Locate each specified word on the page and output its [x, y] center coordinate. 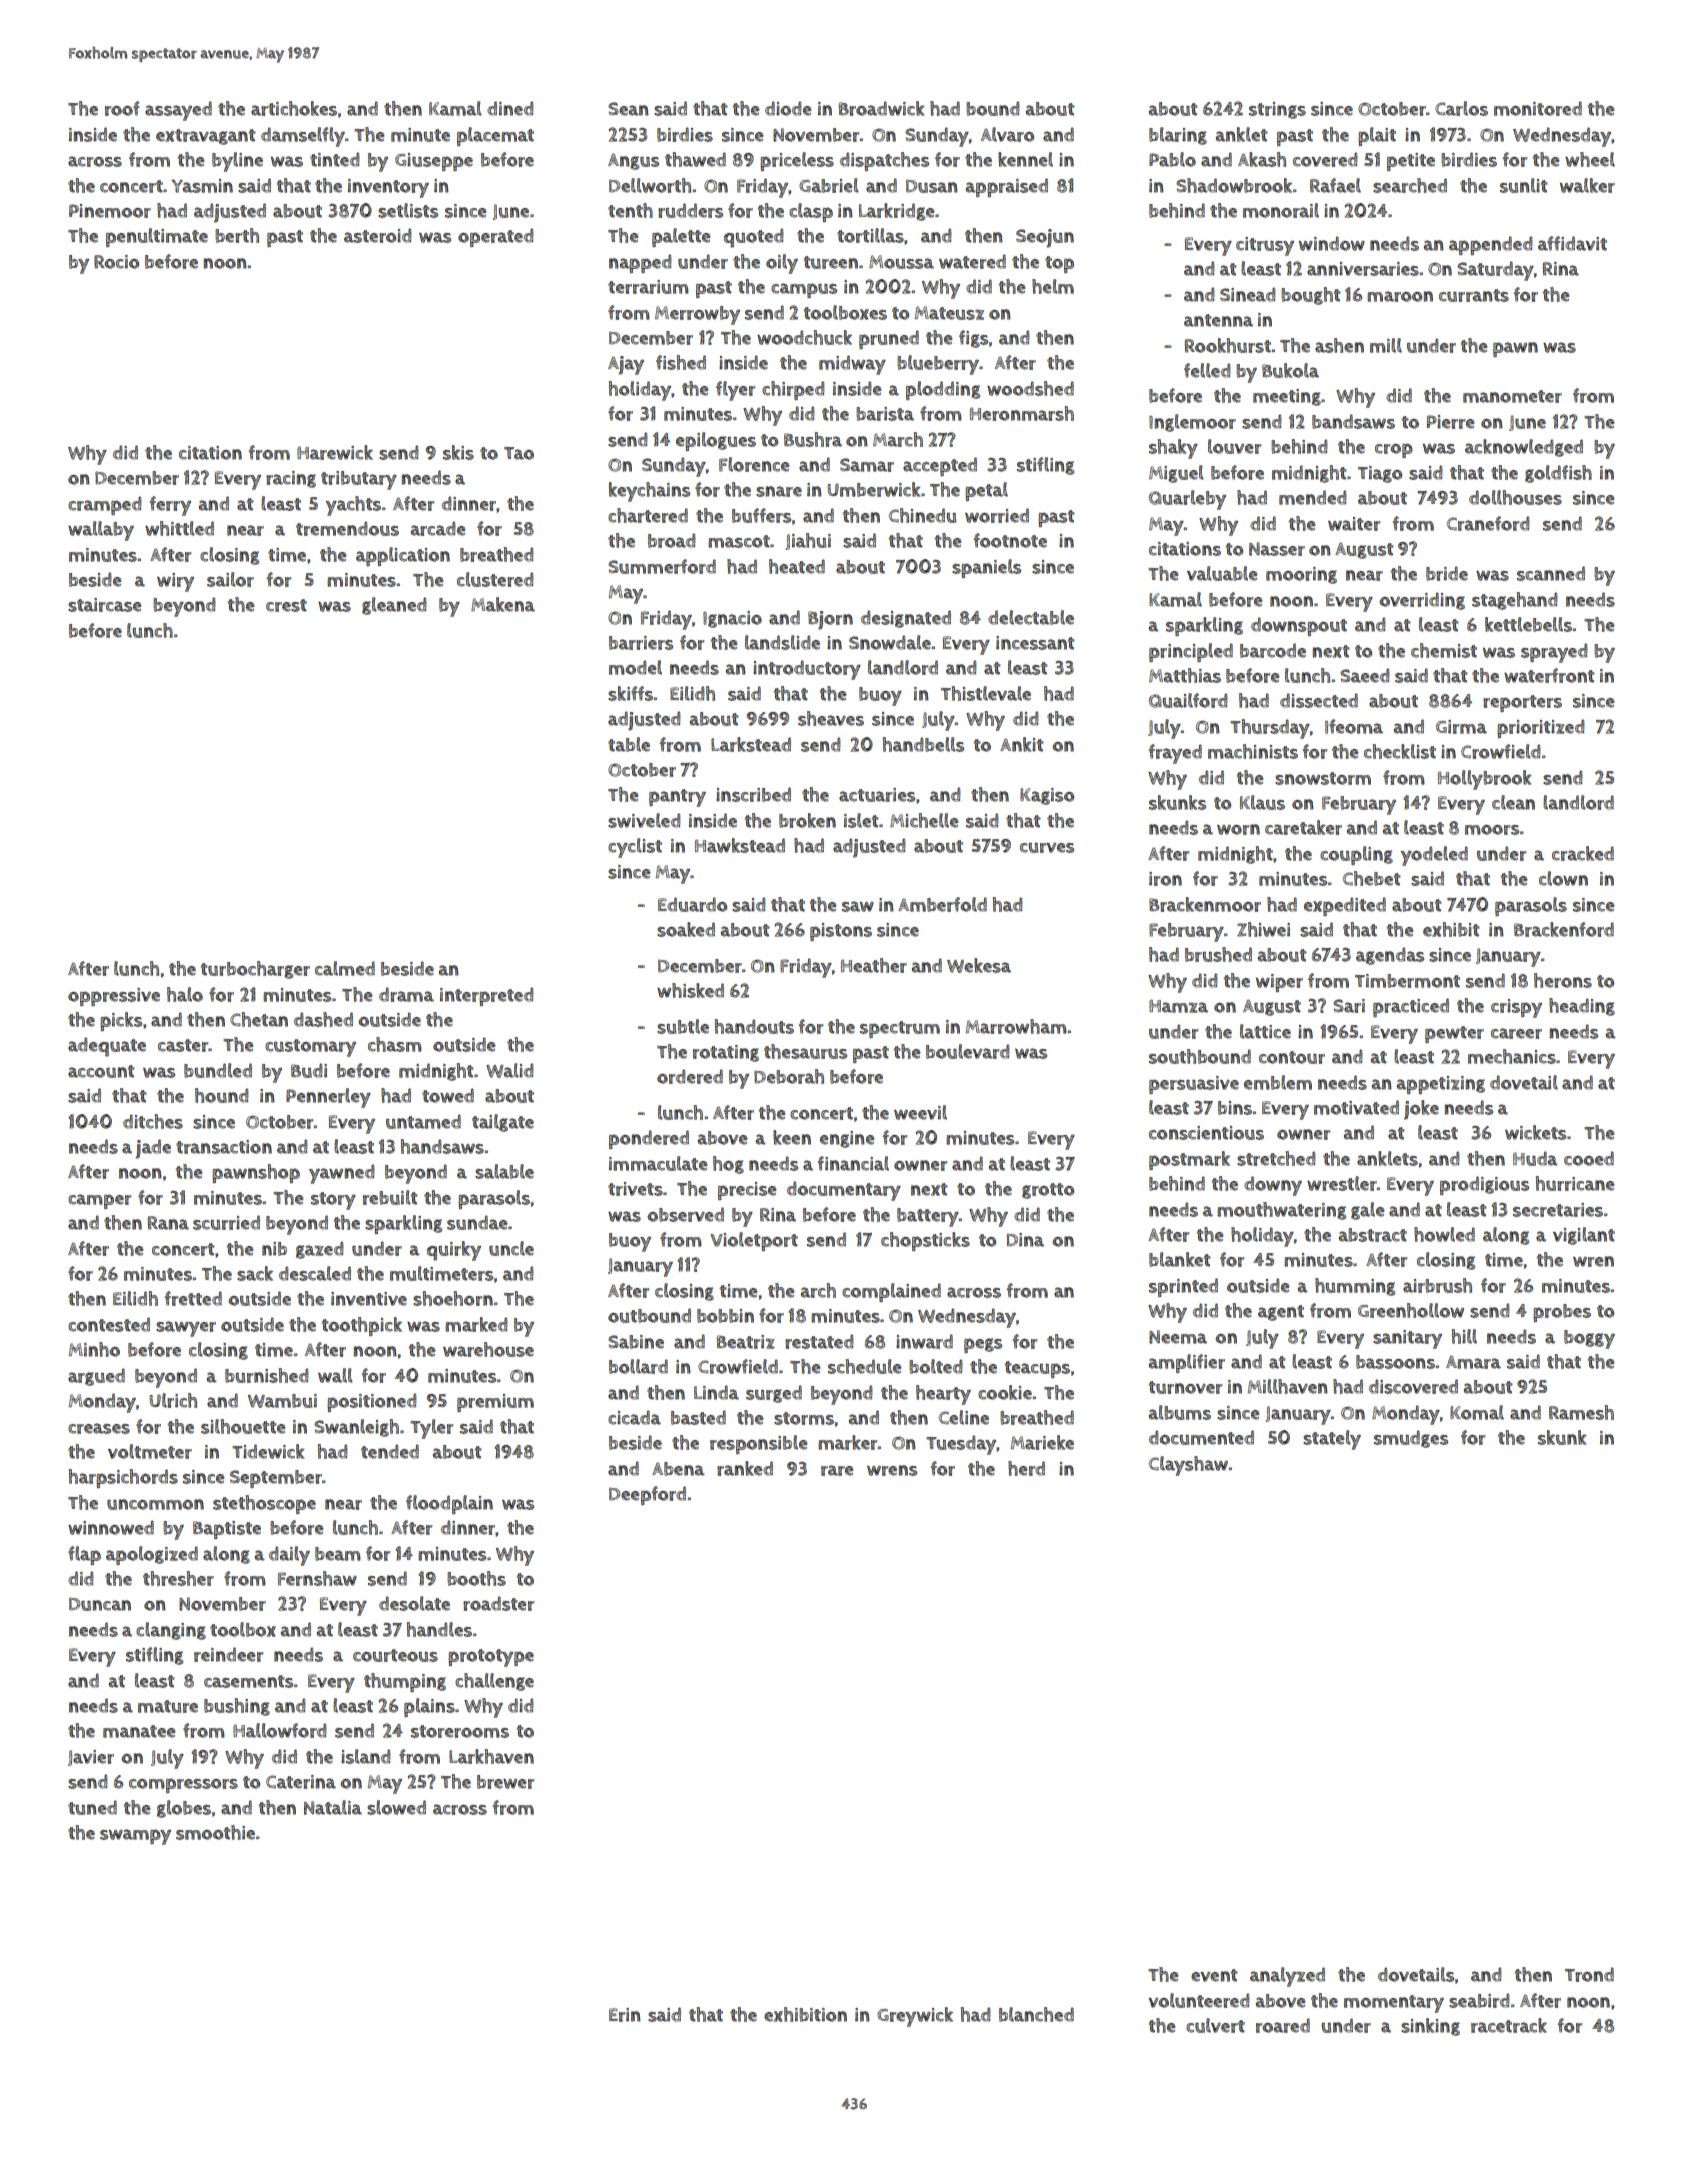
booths [476, 1578]
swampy [135, 1837]
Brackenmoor [1205, 904]
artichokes [294, 108]
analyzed [1287, 1977]
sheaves [831, 718]
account [101, 1071]
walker [1587, 185]
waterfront [1549, 675]
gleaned [394, 606]
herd [1026, 1468]
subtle [683, 1026]
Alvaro [1007, 134]
